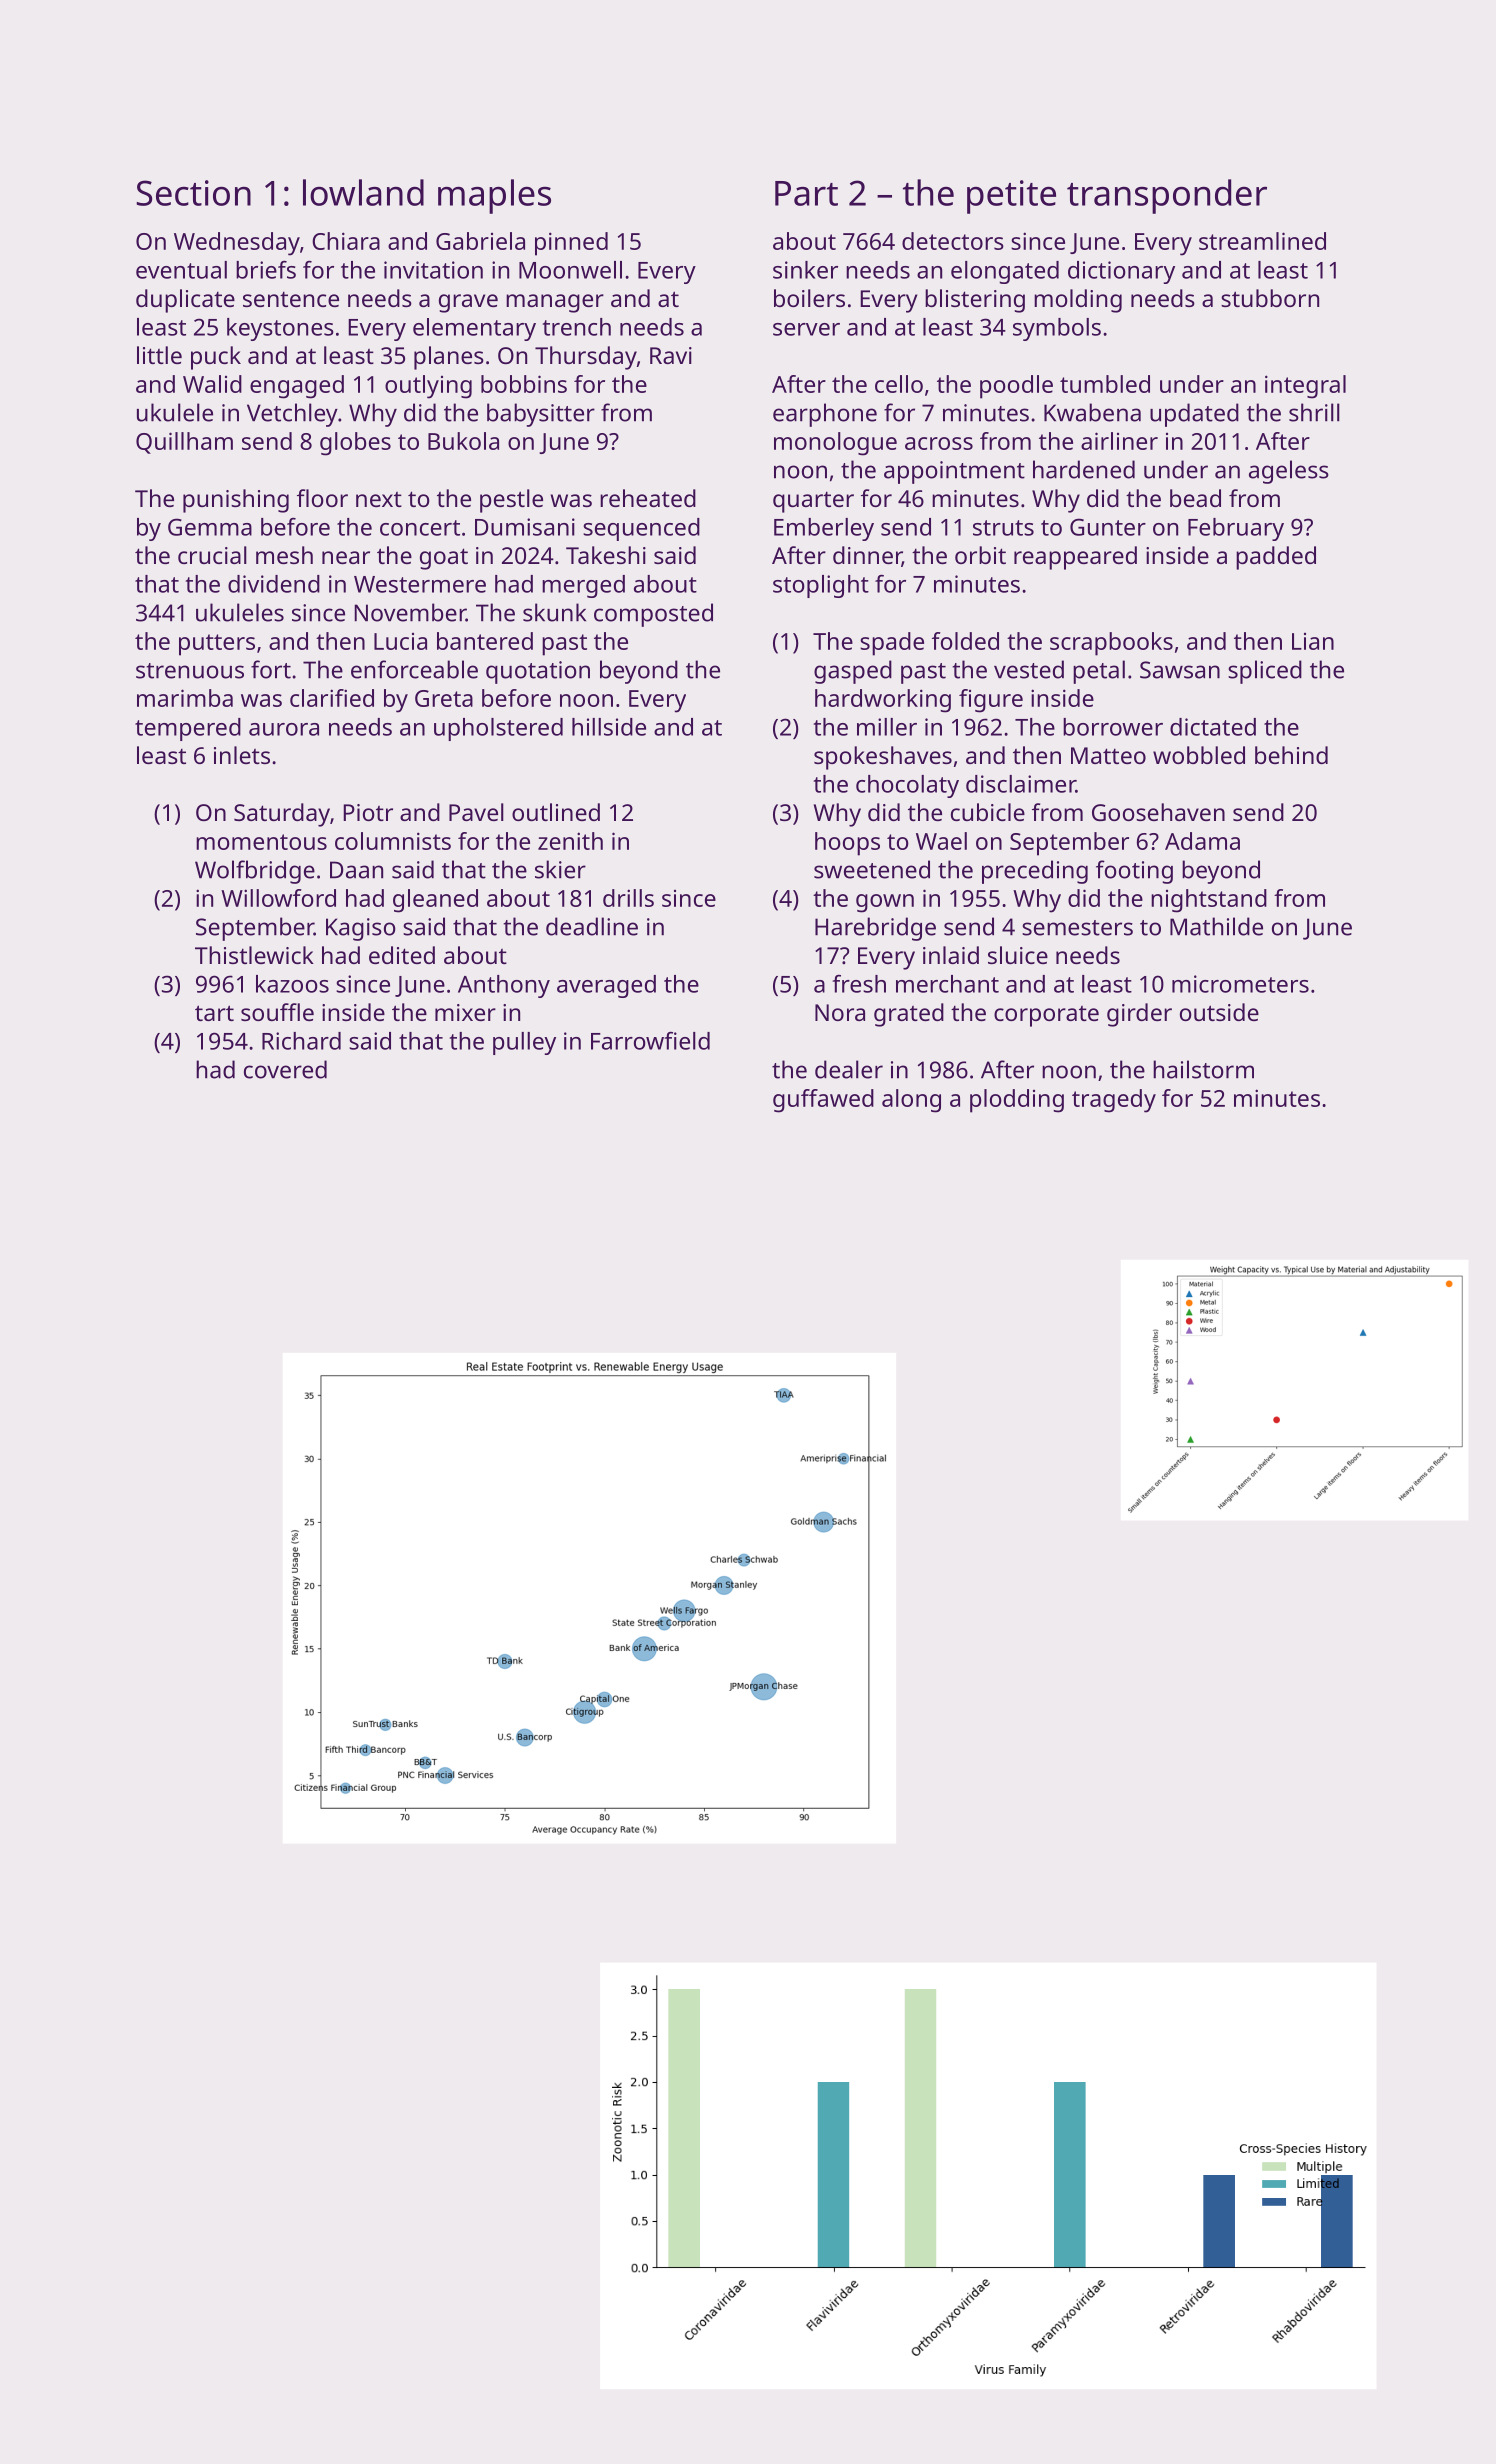 The width and height of the screenshot is (1496, 2464). I want to click on covered, so click(285, 1069).
